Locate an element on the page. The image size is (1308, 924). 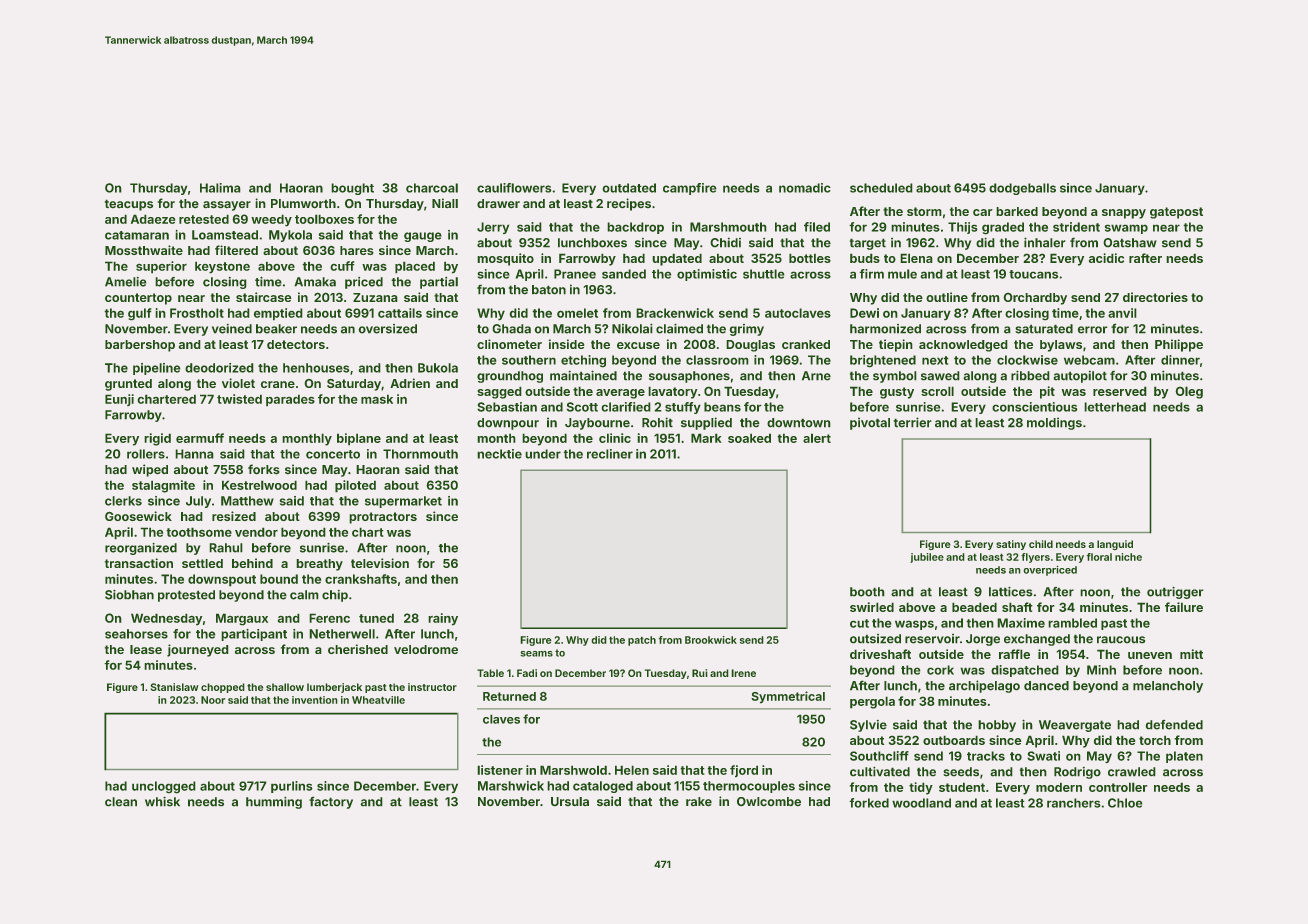
Mossthwaite is located at coordinates (144, 250).
